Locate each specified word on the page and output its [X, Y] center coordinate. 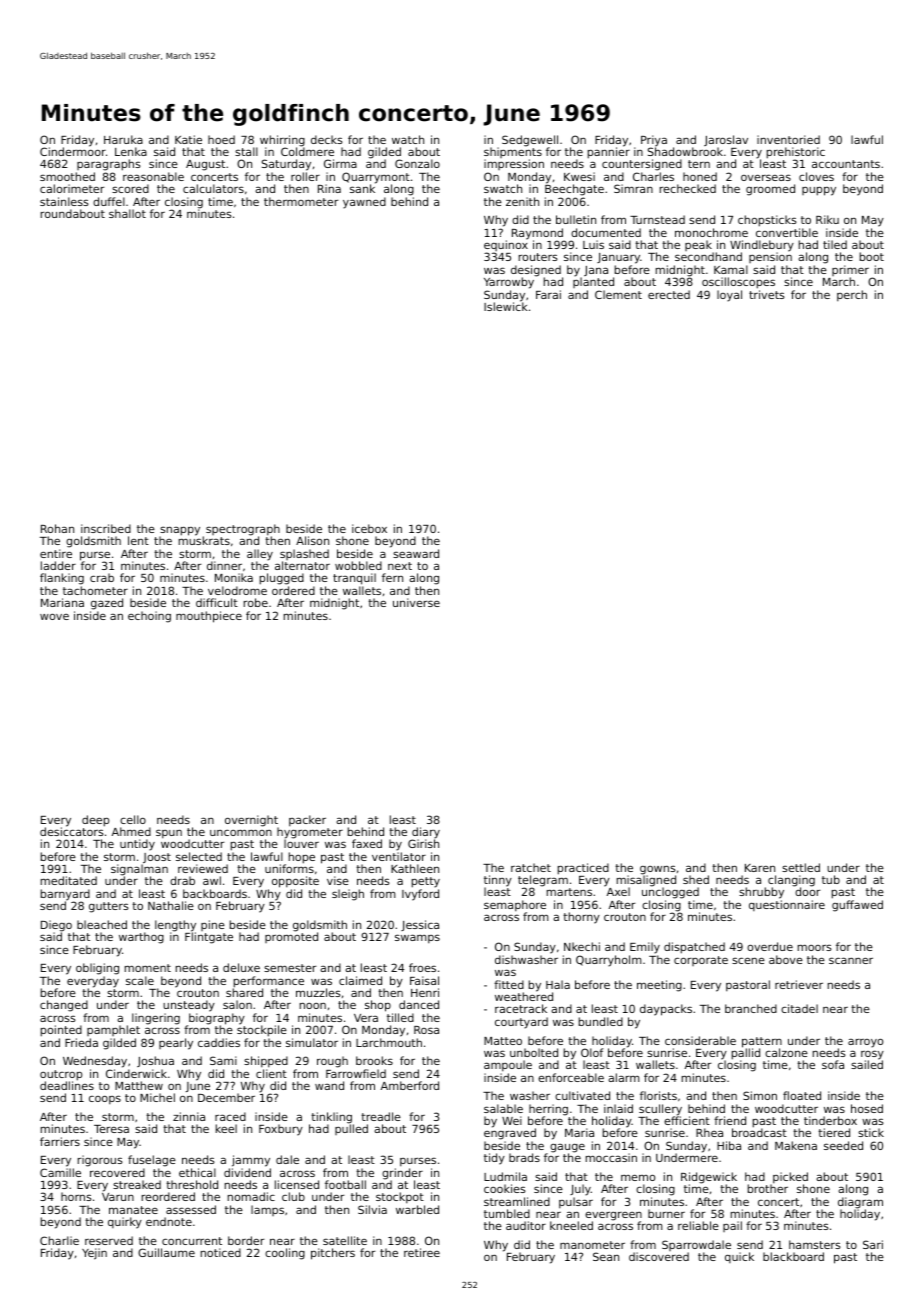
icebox [369, 528]
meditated [69, 880]
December [226, 1097]
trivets [767, 294]
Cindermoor [73, 151]
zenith [522, 201]
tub [831, 879]
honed [700, 176]
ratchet [531, 867]
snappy [180, 531]
